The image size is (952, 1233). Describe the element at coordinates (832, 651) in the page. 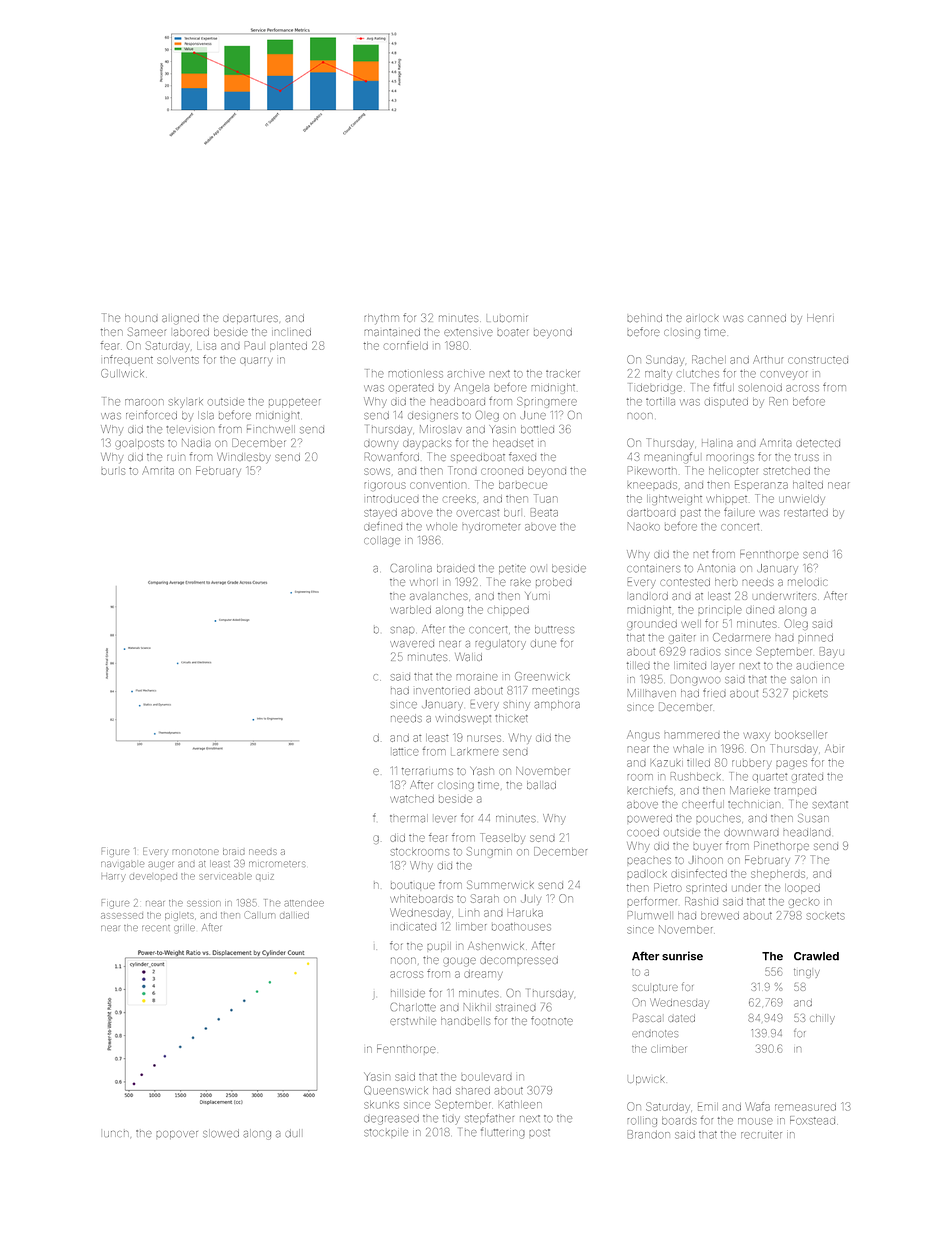

I see `Bayu` at that location.
